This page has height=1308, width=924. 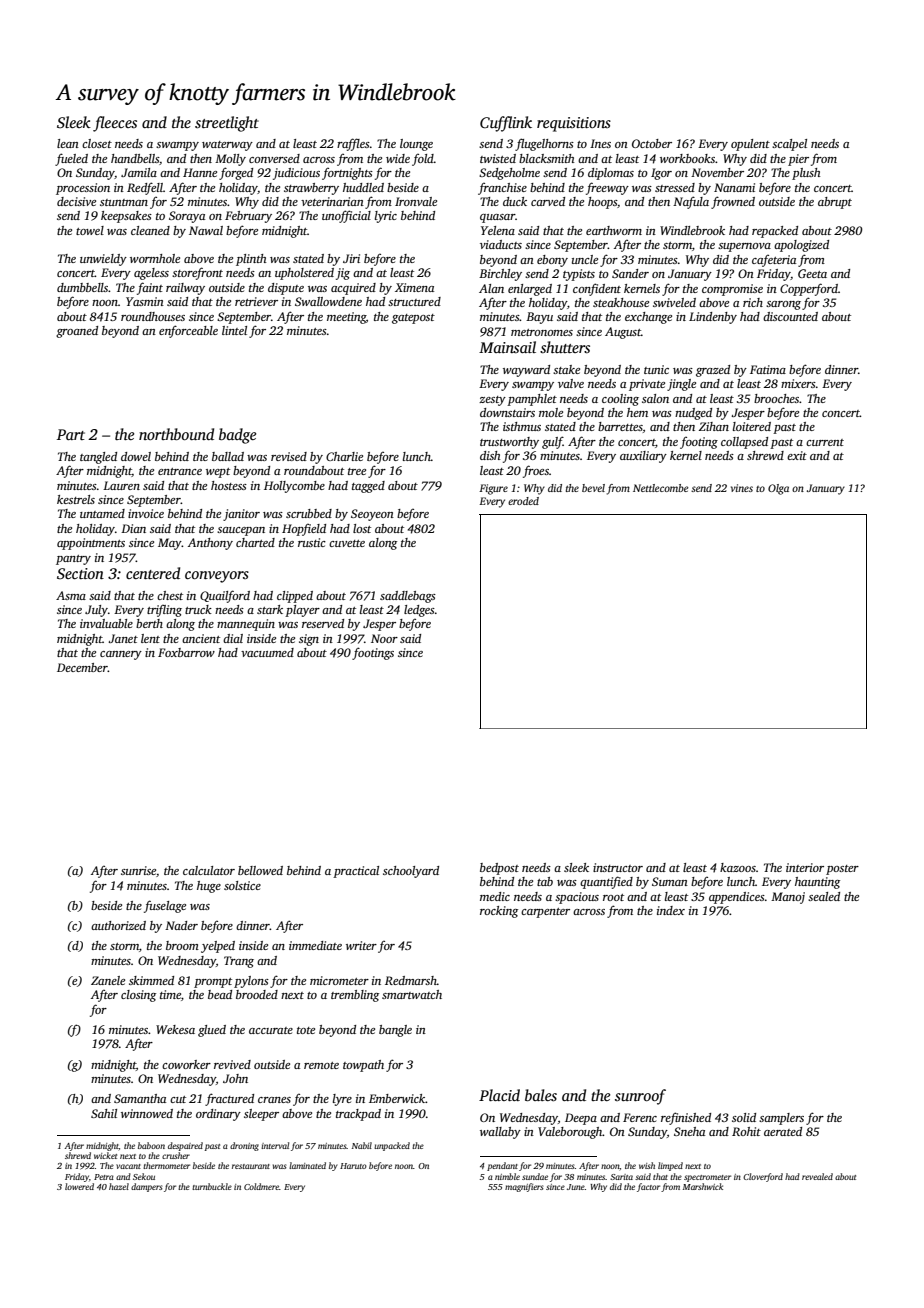 I want to click on fleeces, so click(x=115, y=124).
